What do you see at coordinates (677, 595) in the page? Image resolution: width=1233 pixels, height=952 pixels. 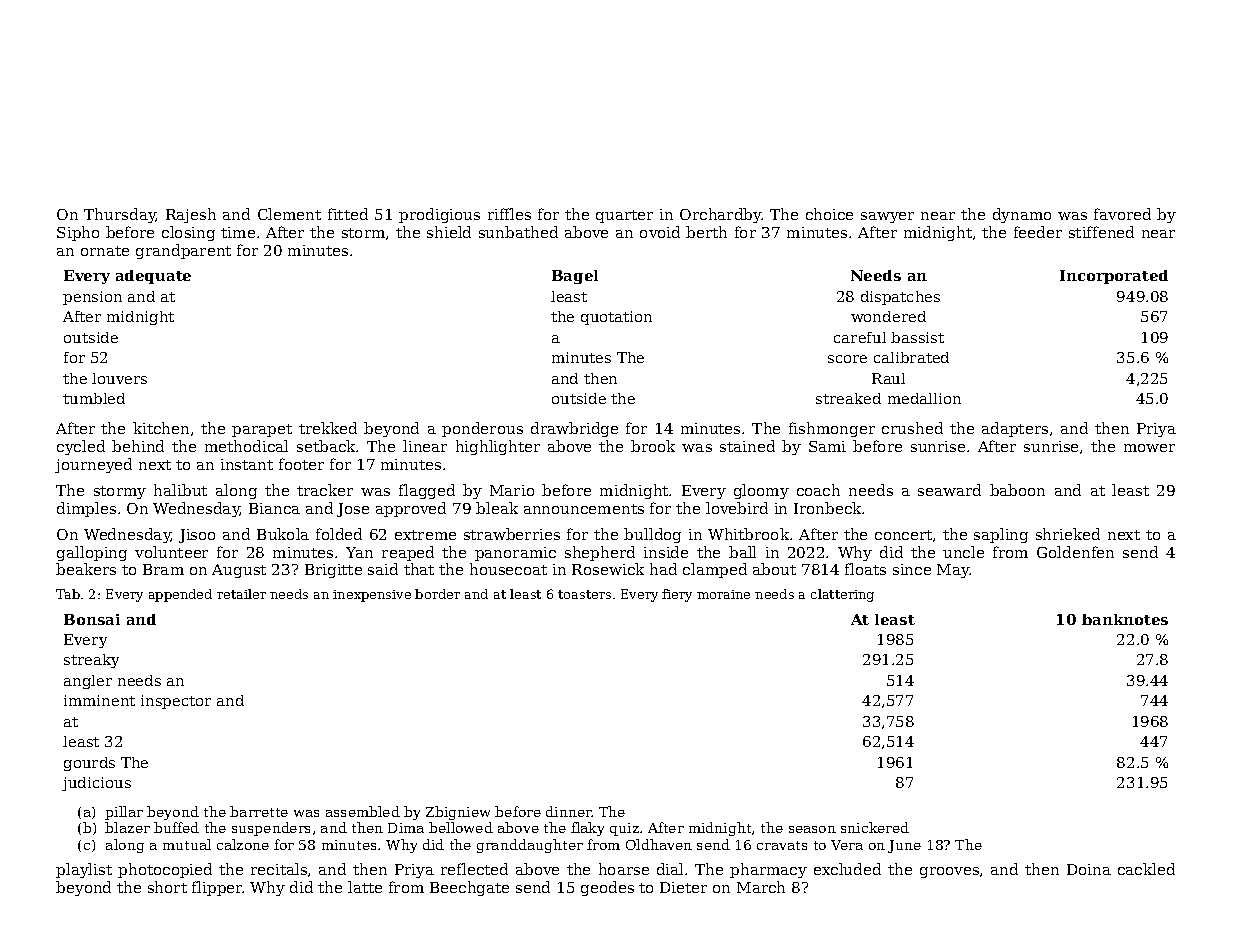 I see `fiery` at bounding box center [677, 595].
